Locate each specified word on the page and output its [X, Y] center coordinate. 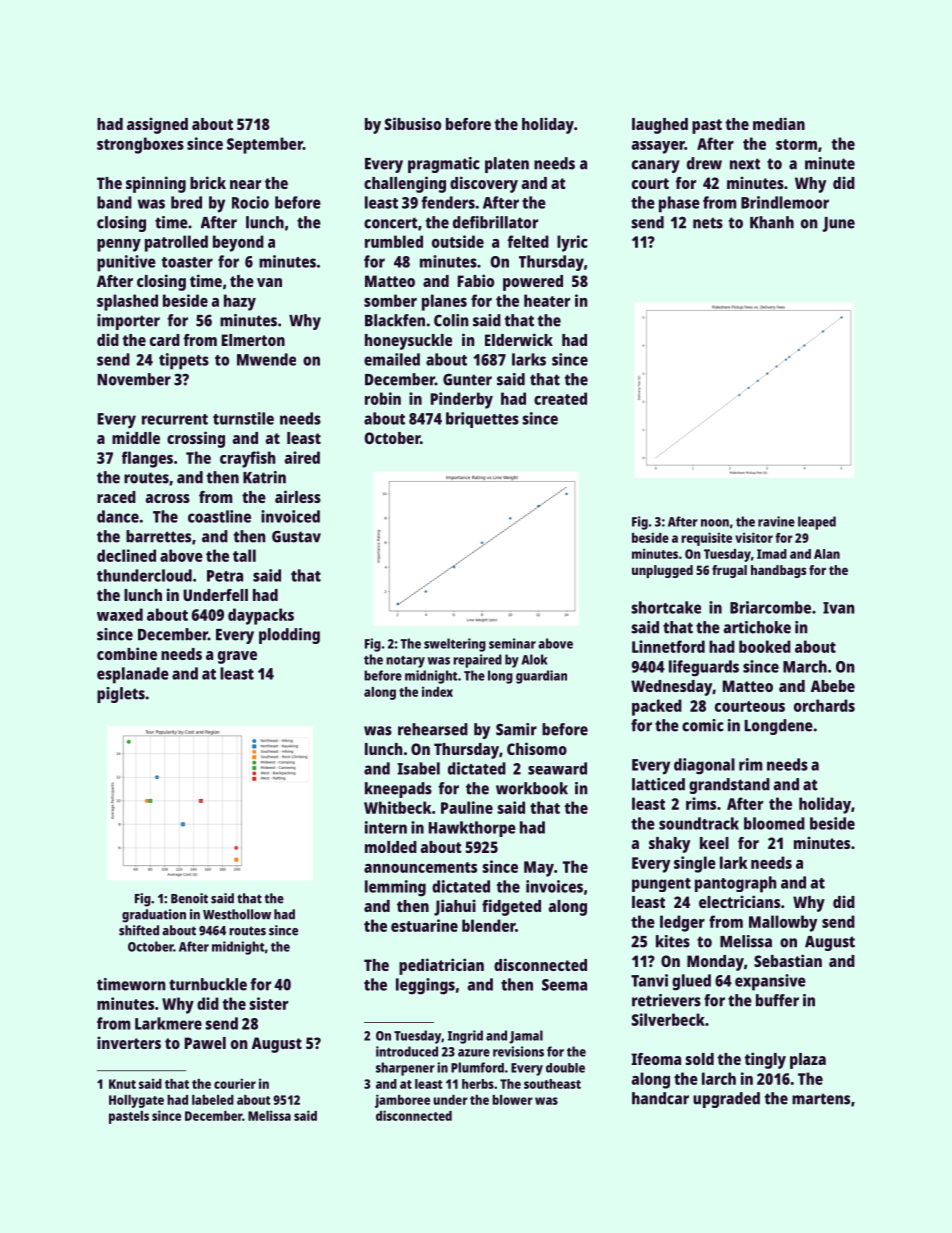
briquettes [482, 420]
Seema [564, 985]
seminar [512, 643]
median [779, 123]
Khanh [772, 222]
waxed [120, 614]
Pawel [205, 1043]
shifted [139, 930]
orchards [824, 705]
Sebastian [788, 960]
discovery [484, 184]
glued [691, 982]
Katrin [264, 477]
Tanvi [649, 980]
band [114, 202]
